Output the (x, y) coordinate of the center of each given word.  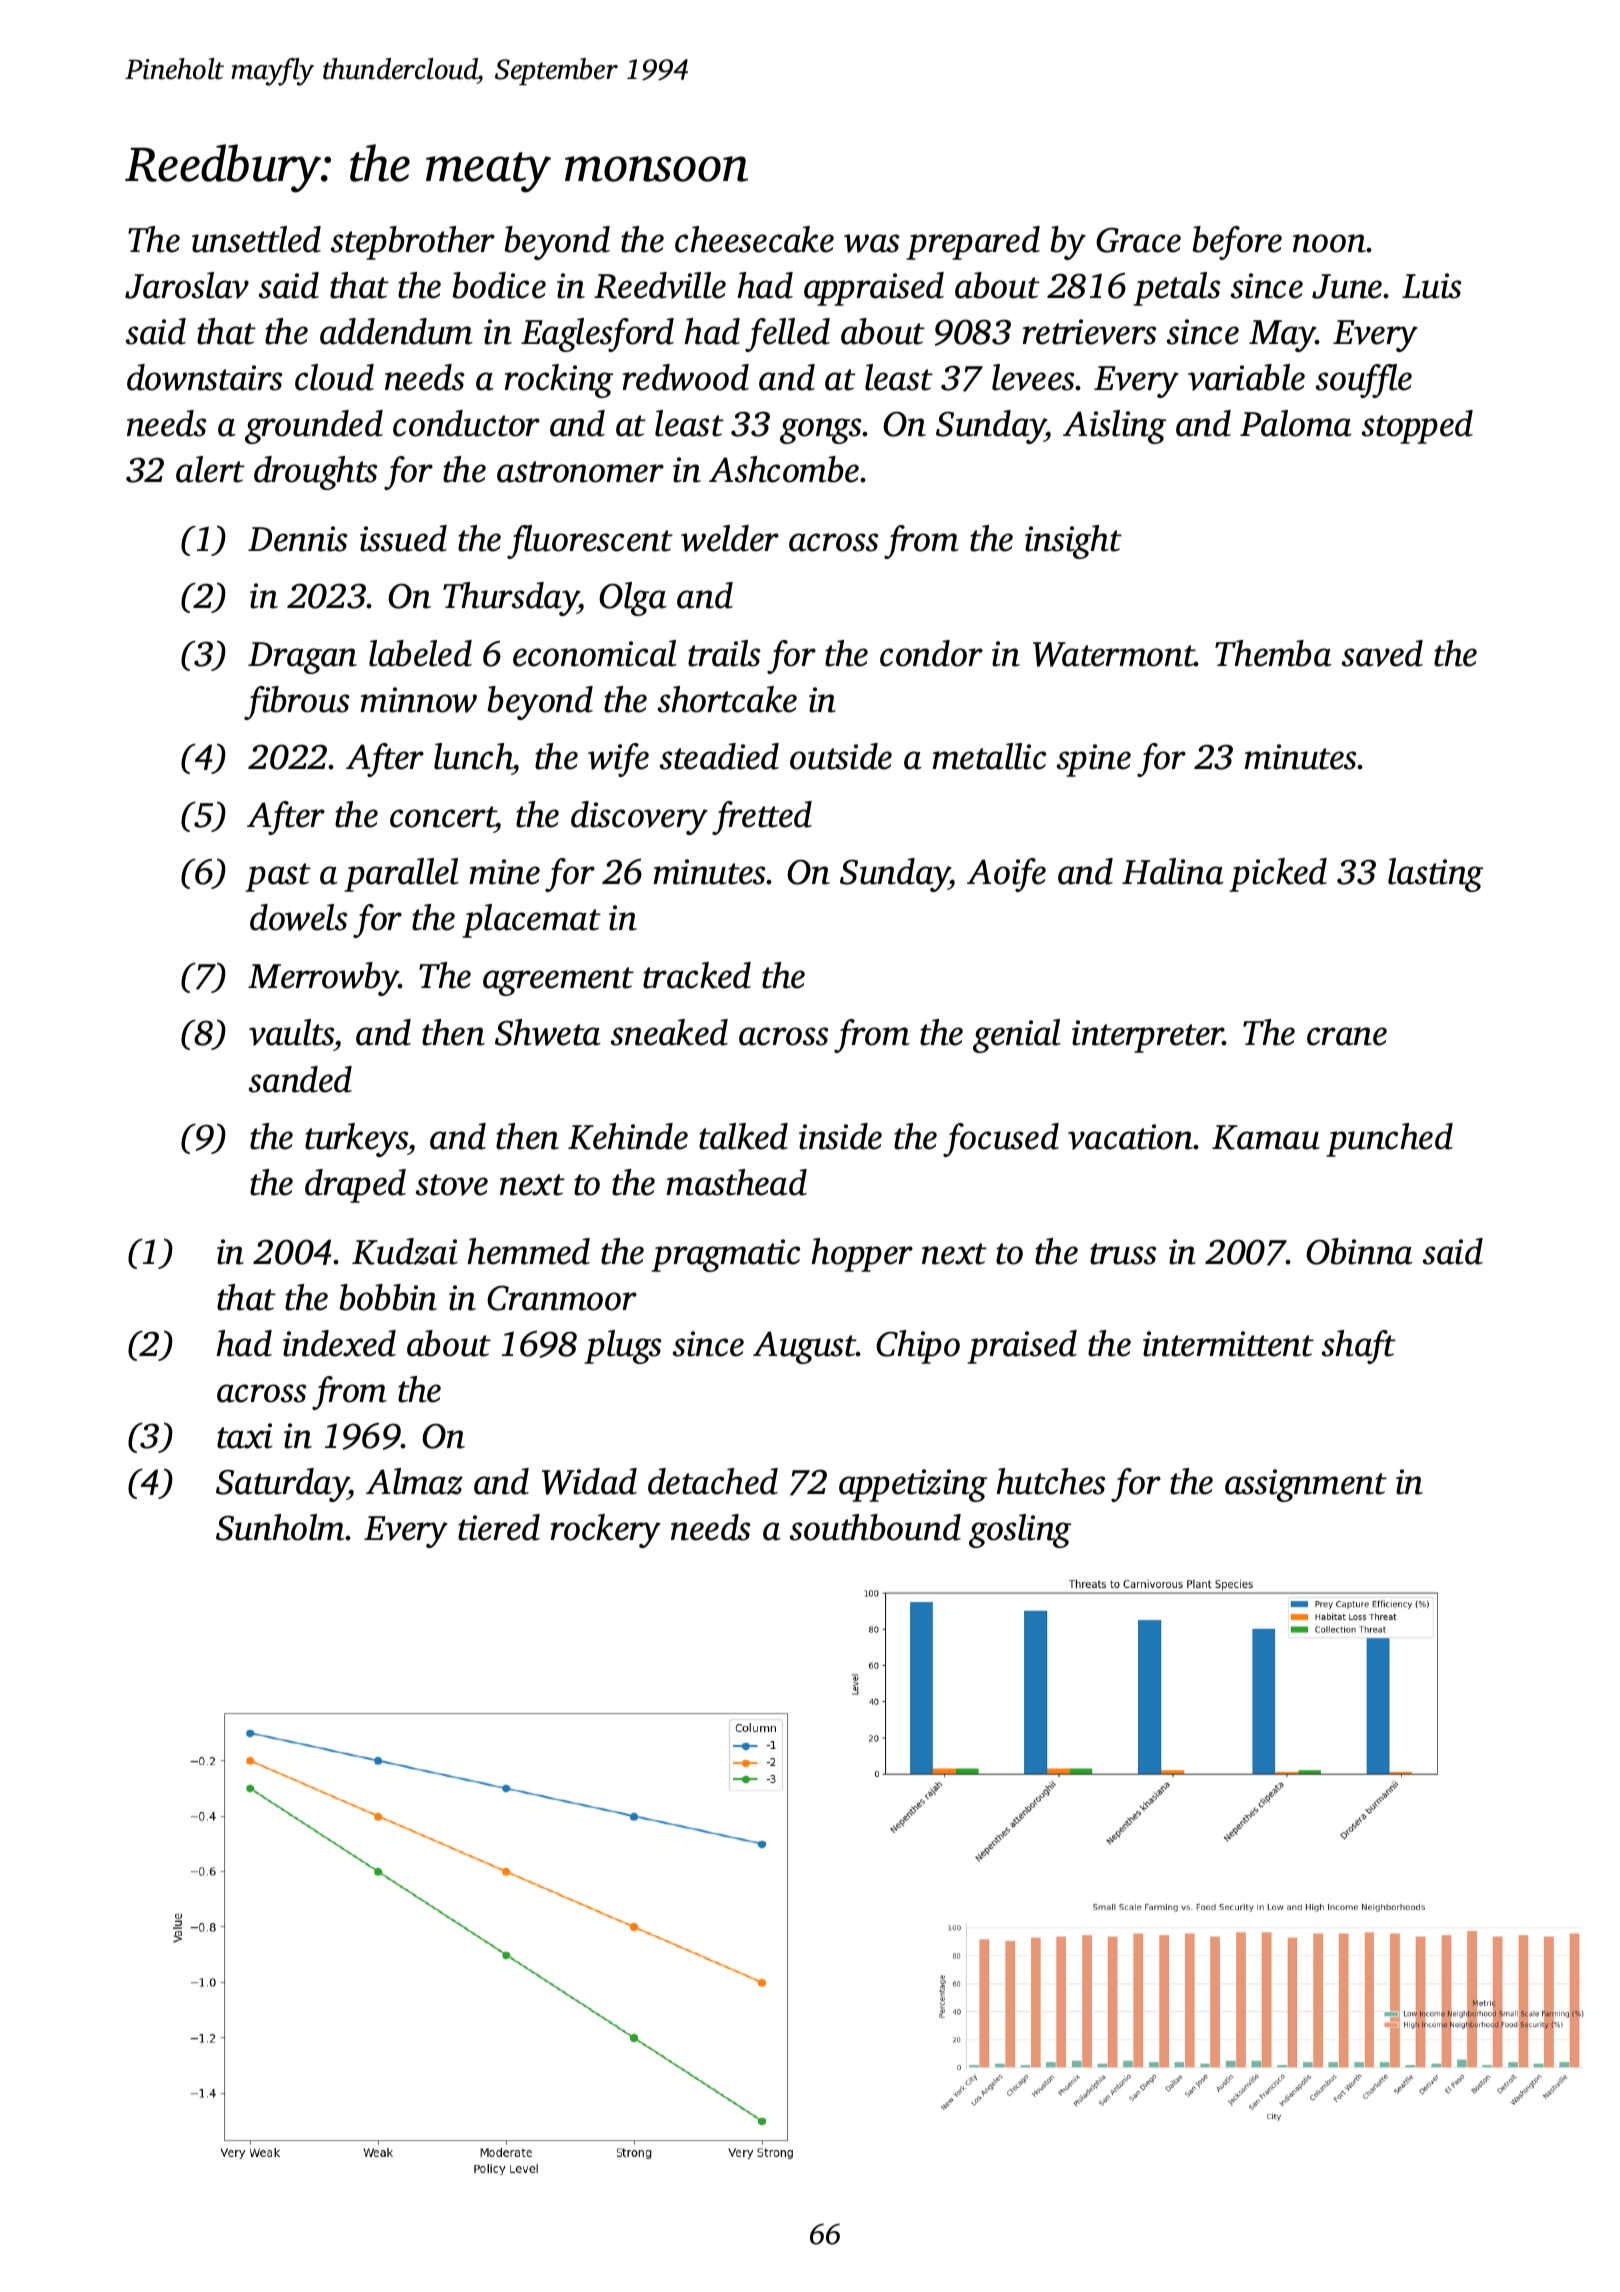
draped (355, 1186)
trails (724, 653)
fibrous (297, 703)
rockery (606, 1531)
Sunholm (280, 1527)
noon (1329, 243)
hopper (862, 1255)
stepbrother (413, 243)
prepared (973, 243)
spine (1094, 760)
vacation (1131, 1137)
